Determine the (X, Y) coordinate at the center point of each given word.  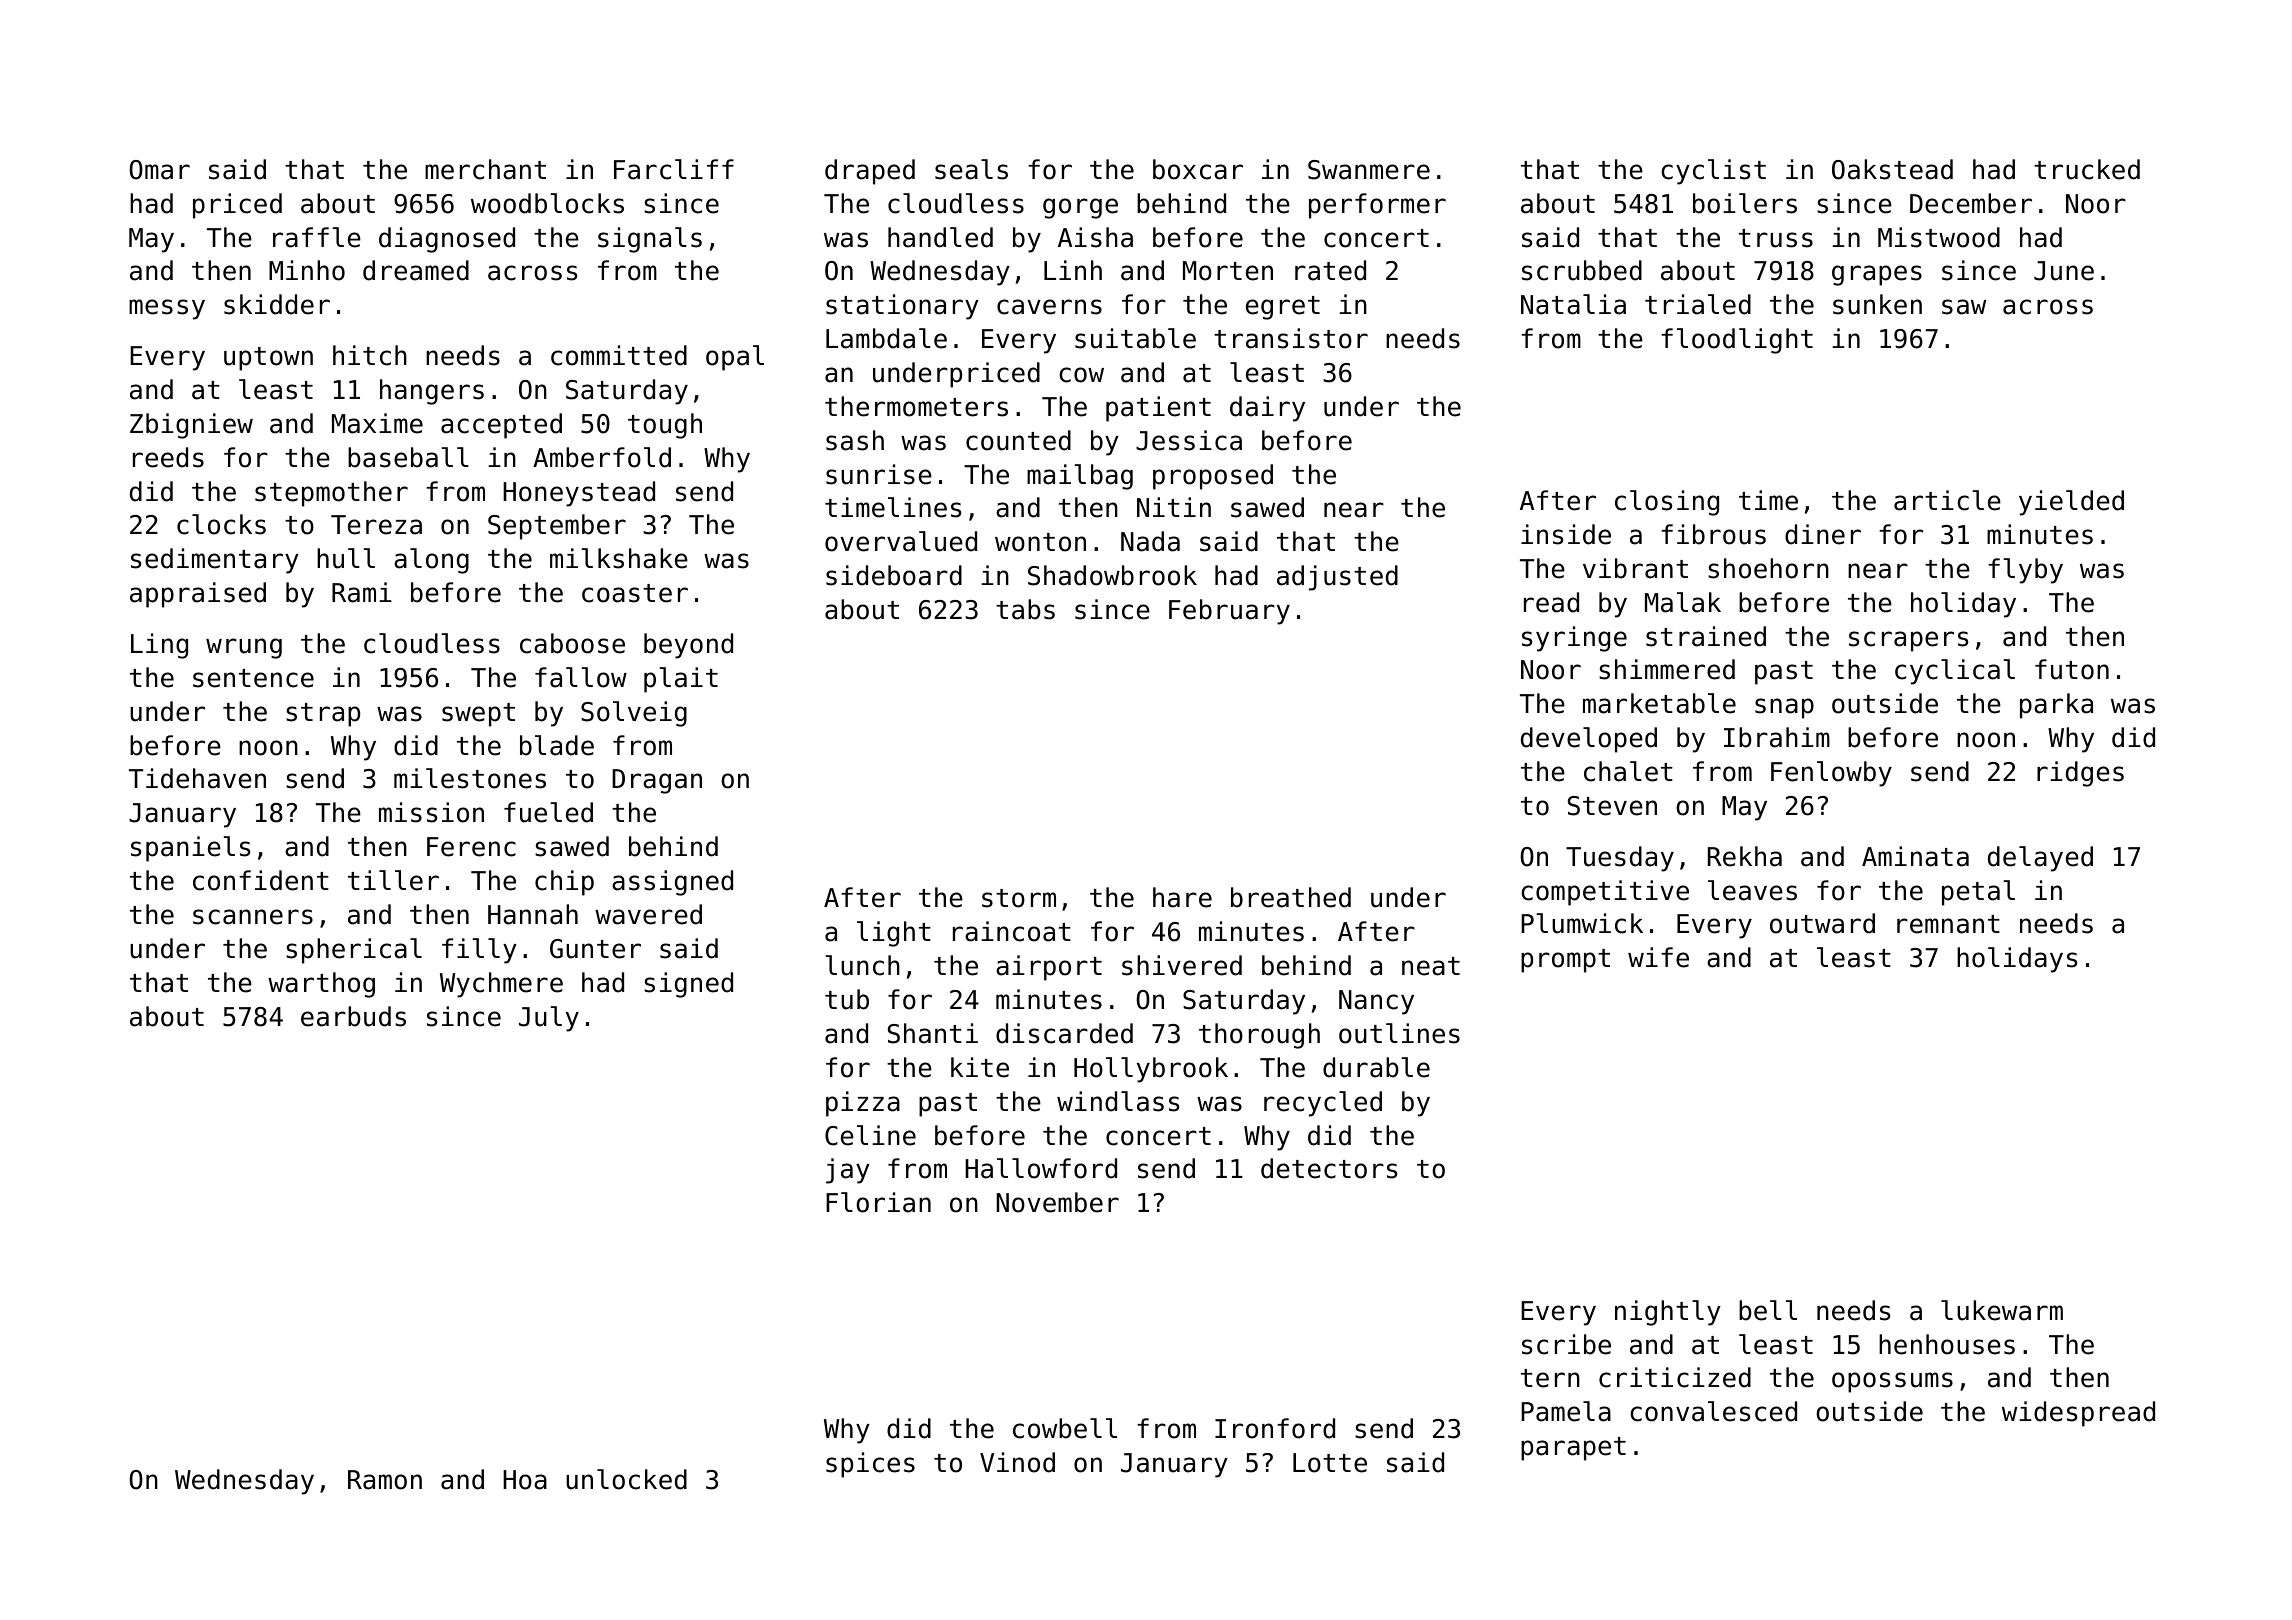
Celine (870, 1135)
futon (2072, 669)
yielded (2071, 503)
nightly (1668, 1313)
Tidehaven (197, 778)
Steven (1612, 806)
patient (1158, 409)
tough (665, 426)
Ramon (385, 1480)
